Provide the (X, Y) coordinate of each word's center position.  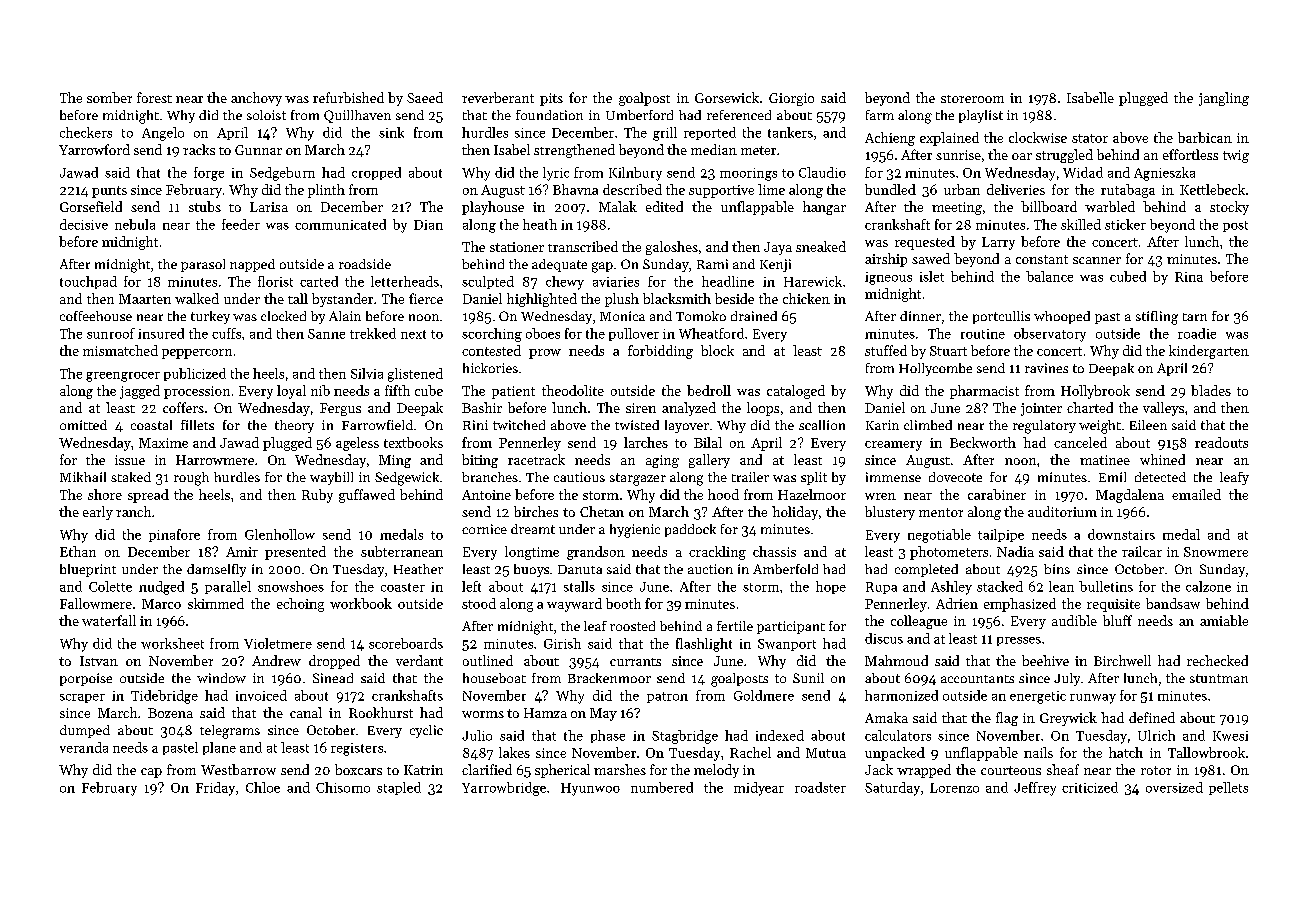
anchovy (256, 99)
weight (1100, 427)
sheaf (1063, 769)
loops (763, 409)
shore (105, 494)
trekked (373, 333)
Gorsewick (727, 97)
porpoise (86, 679)
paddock (690, 530)
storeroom (972, 99)
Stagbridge (685, 737)
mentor (941, 512)
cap (151, 773)
